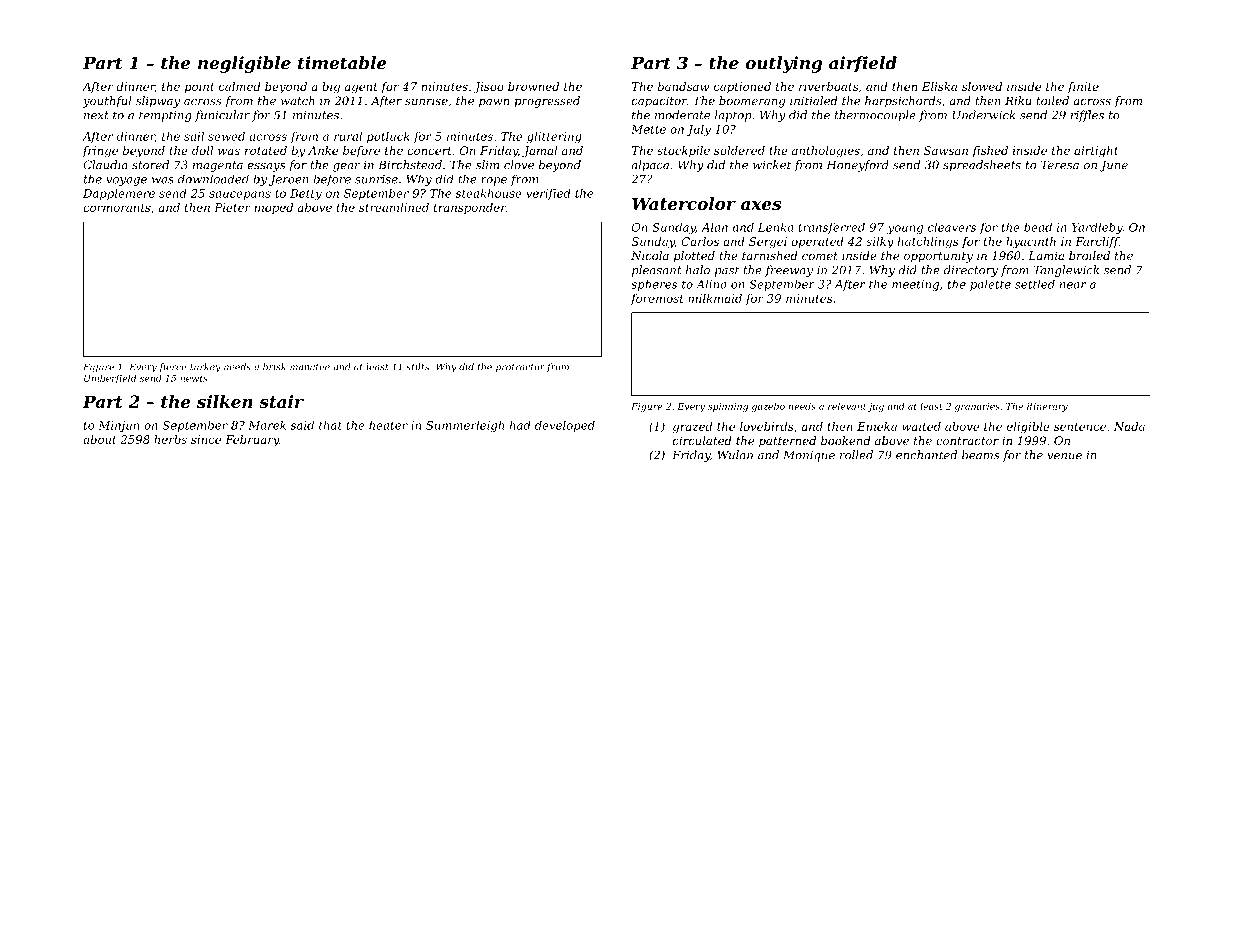  Describe the element at coordinates (715, 298) in the page. I see `milkmaid` at that location.
